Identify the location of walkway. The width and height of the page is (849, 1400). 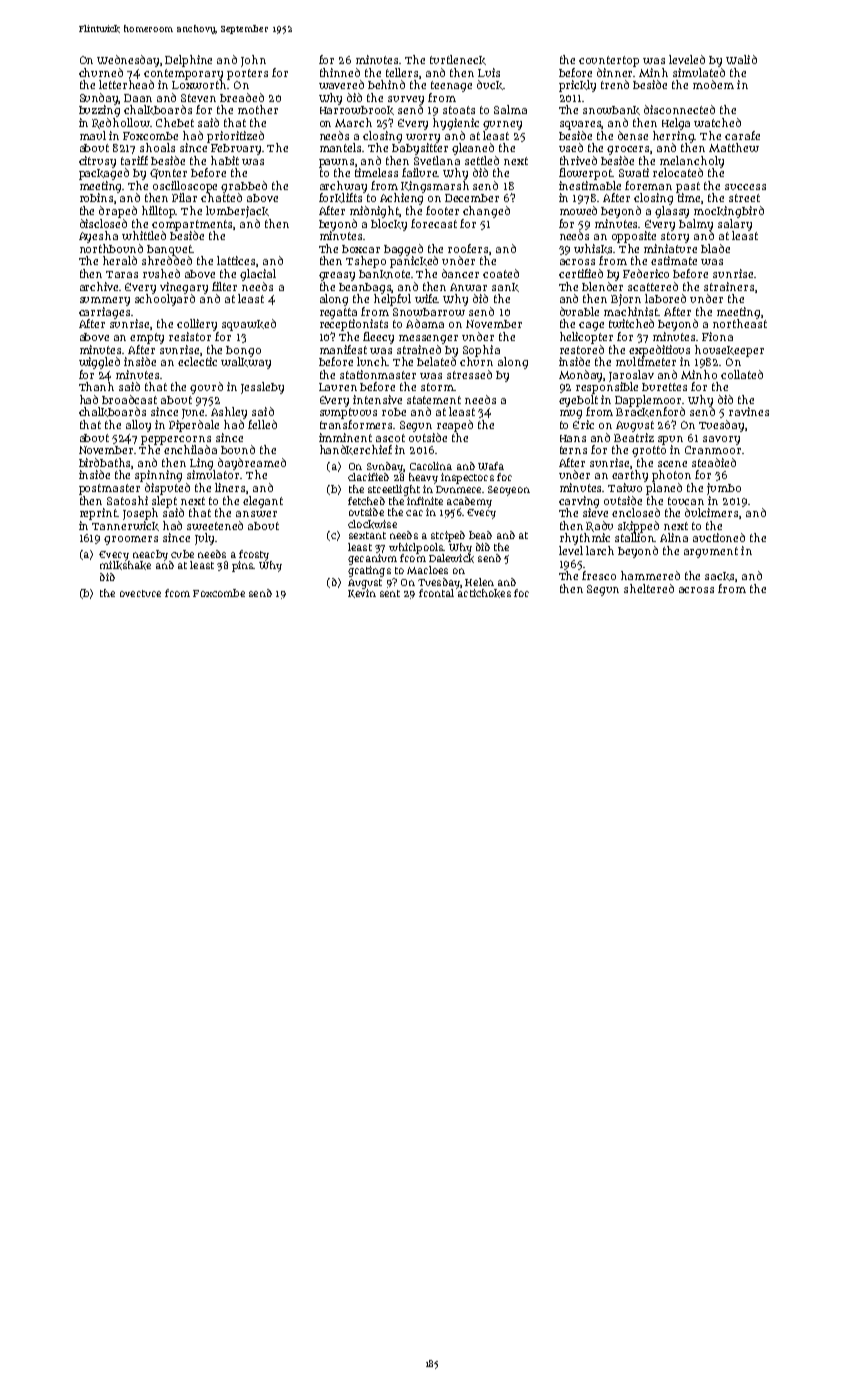
(246, 363).
